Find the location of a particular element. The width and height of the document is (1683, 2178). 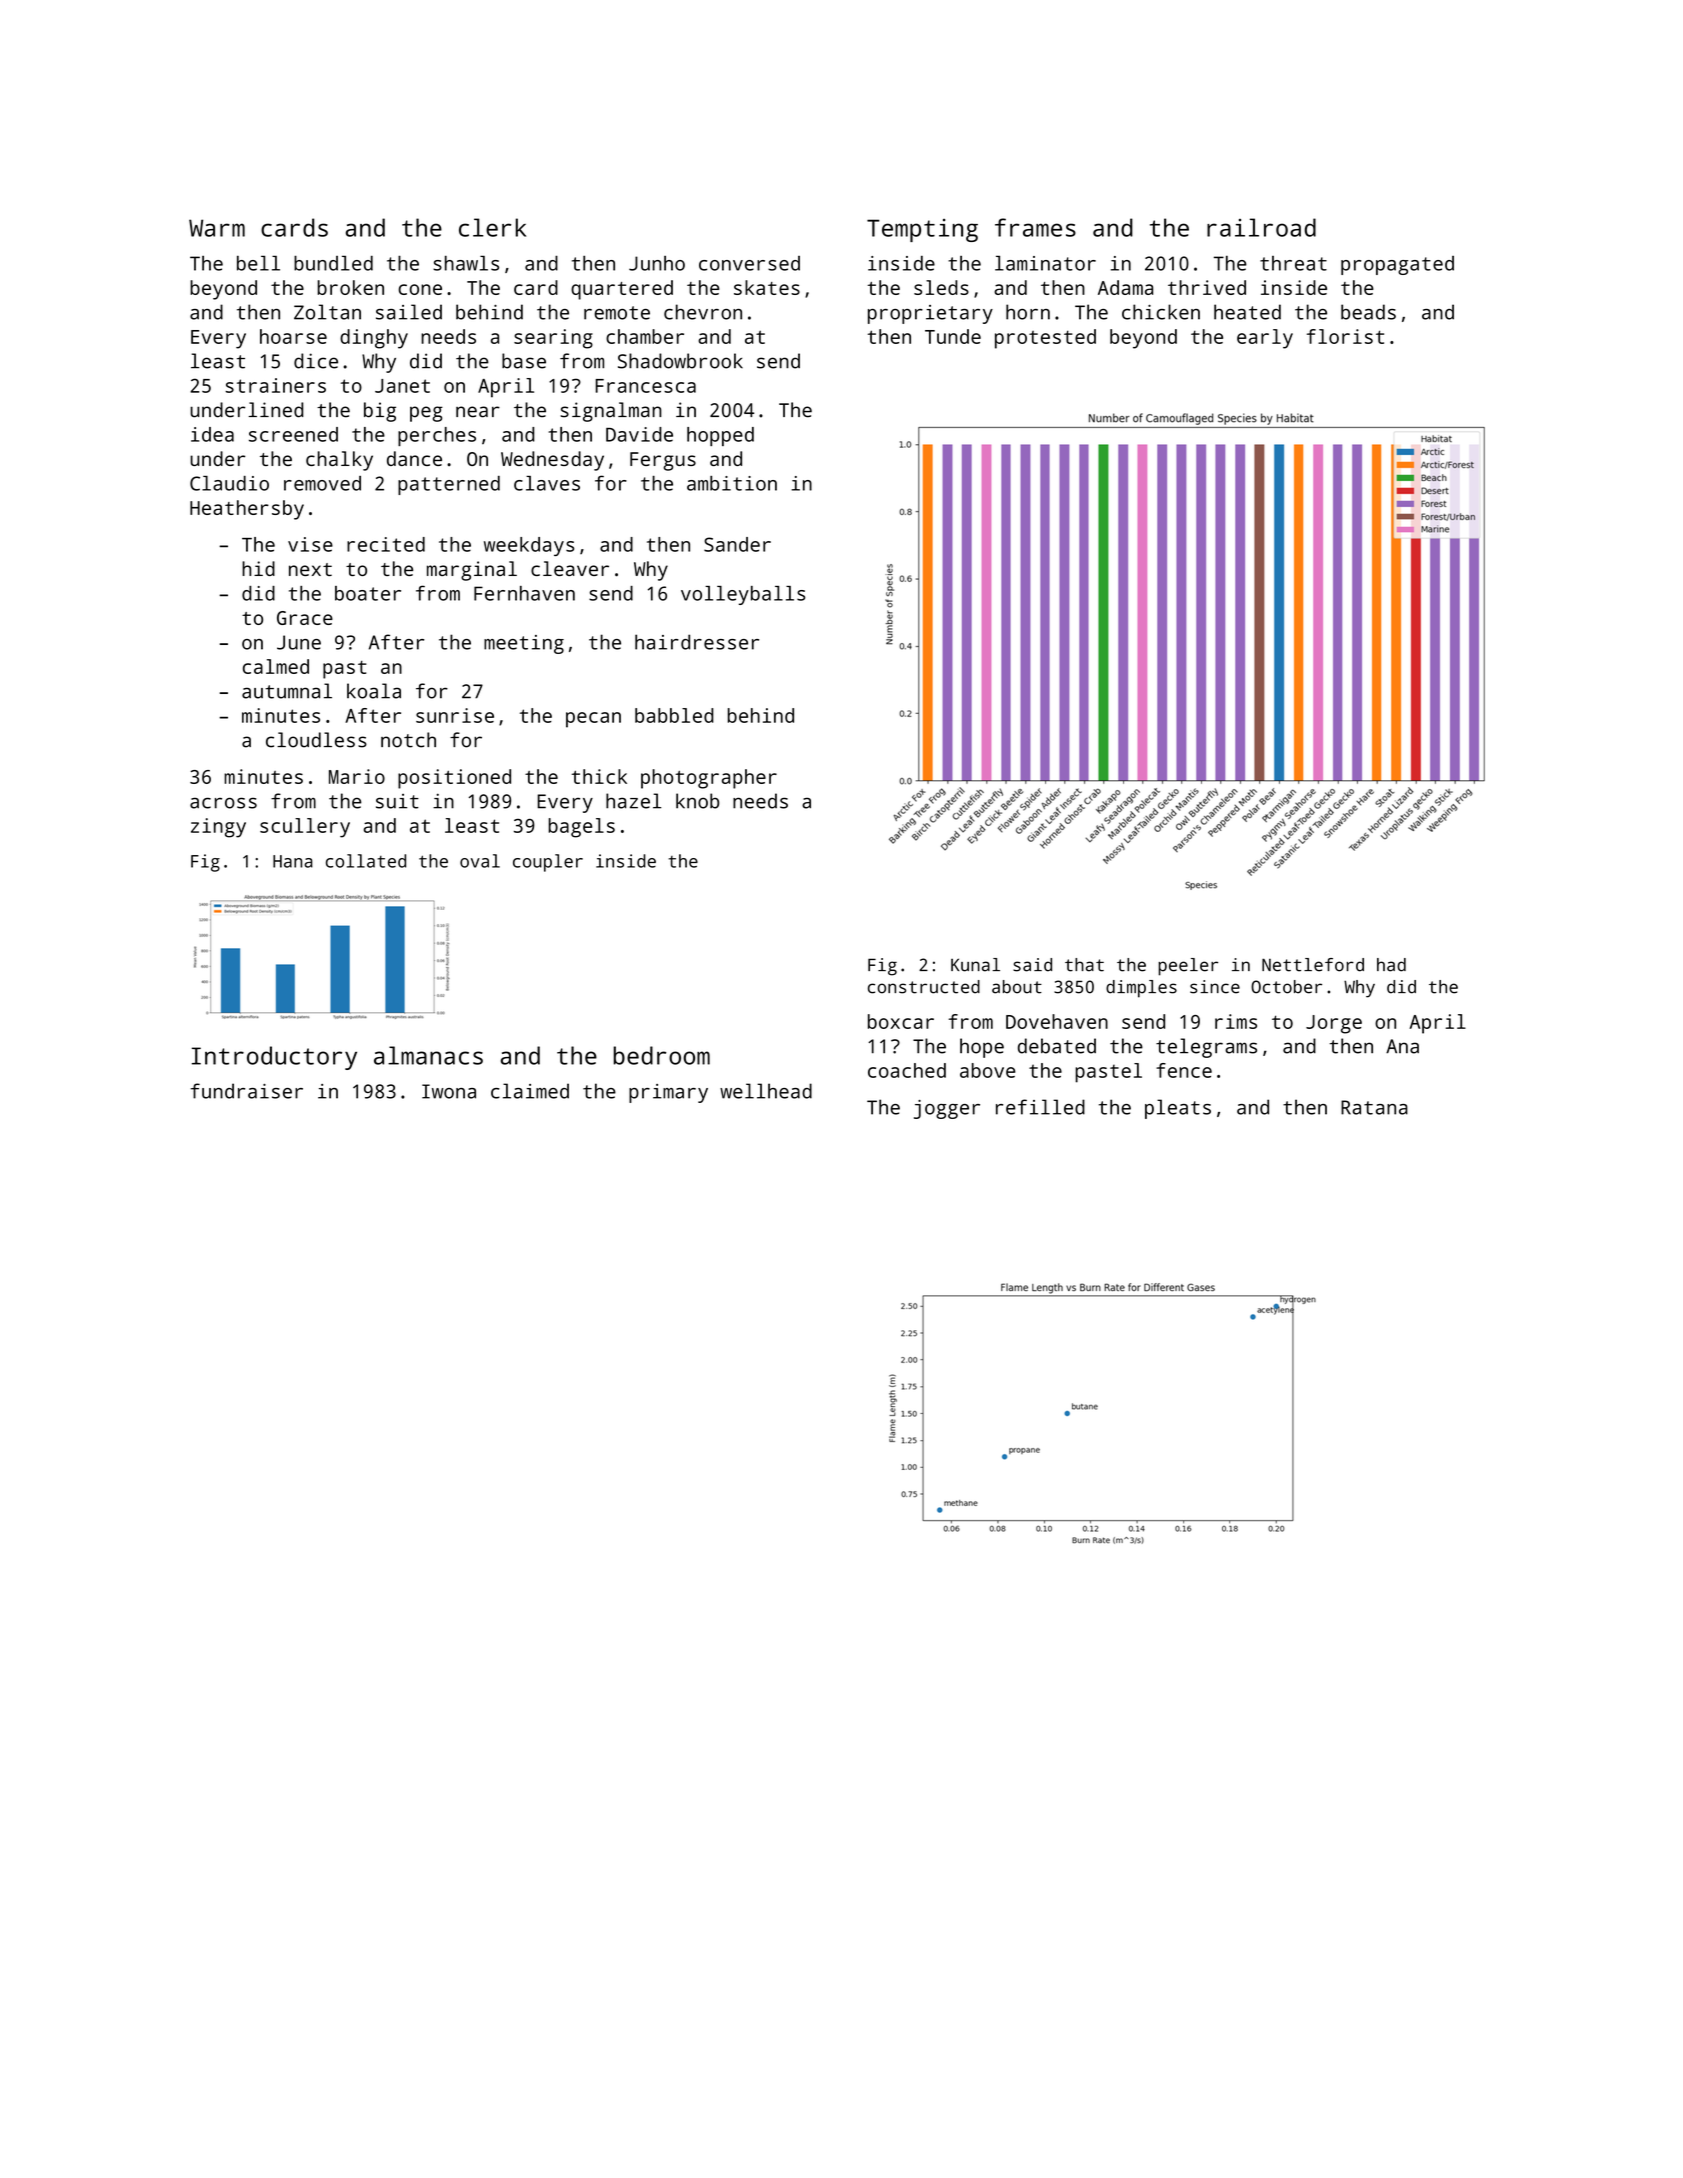

fundraiser is located at coordinates (246, 1091).
